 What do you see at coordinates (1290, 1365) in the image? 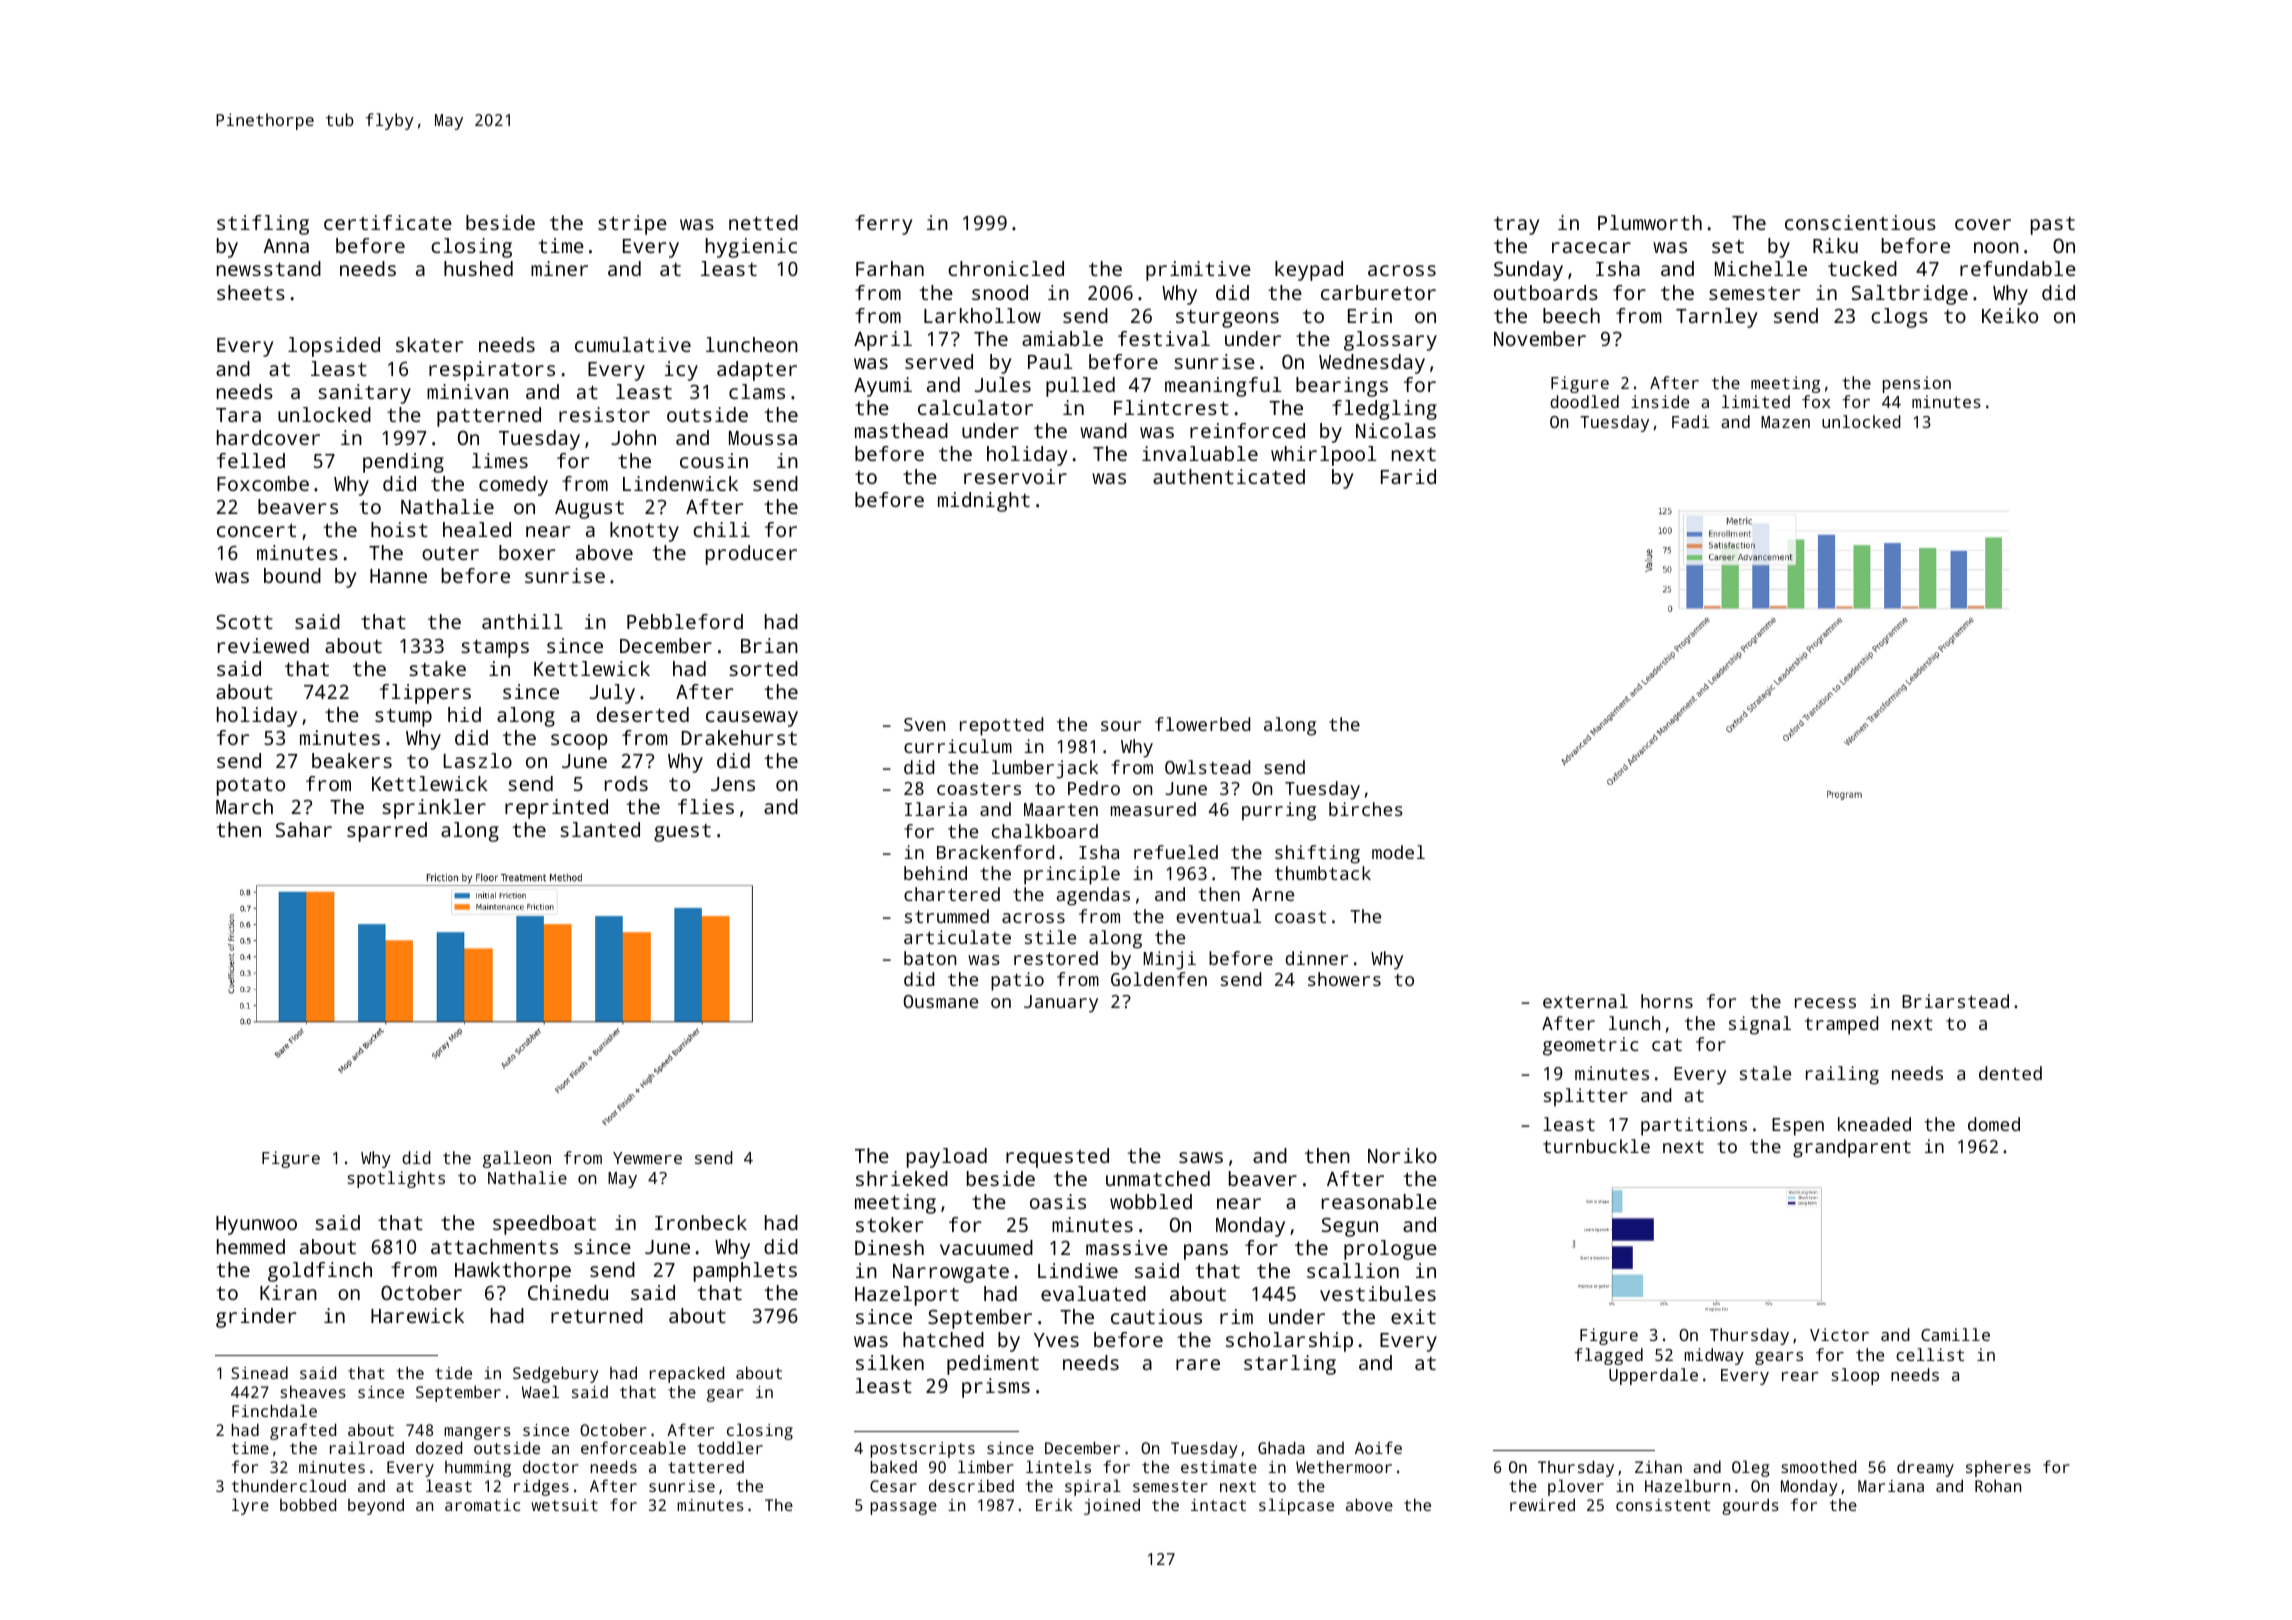
I see `starling` at bounding box center [1290, 1365].
